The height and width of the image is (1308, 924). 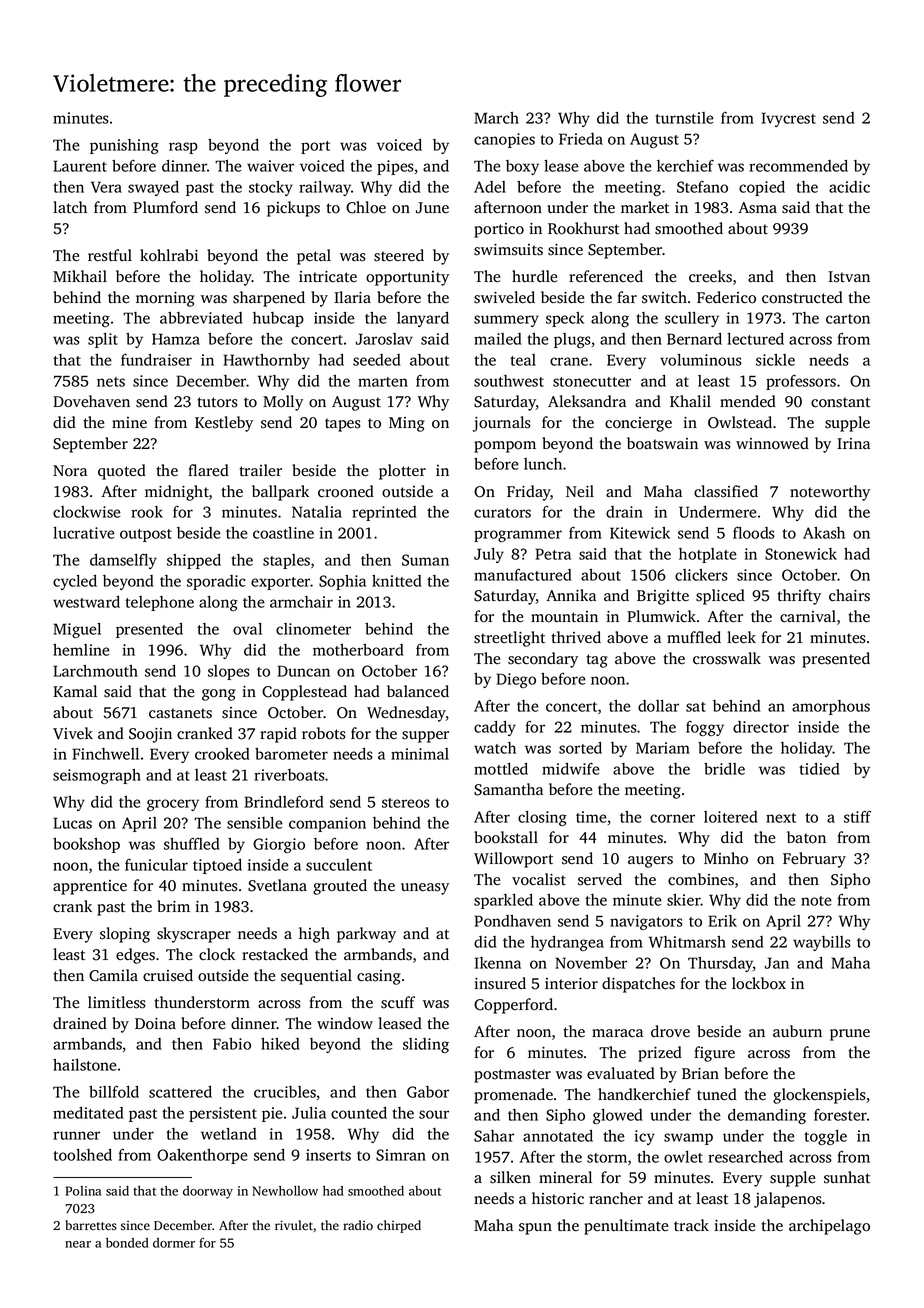 What do you see at coordinates (571, 769) in the image?
I see `midwife` at bounding box center [571, 769].
